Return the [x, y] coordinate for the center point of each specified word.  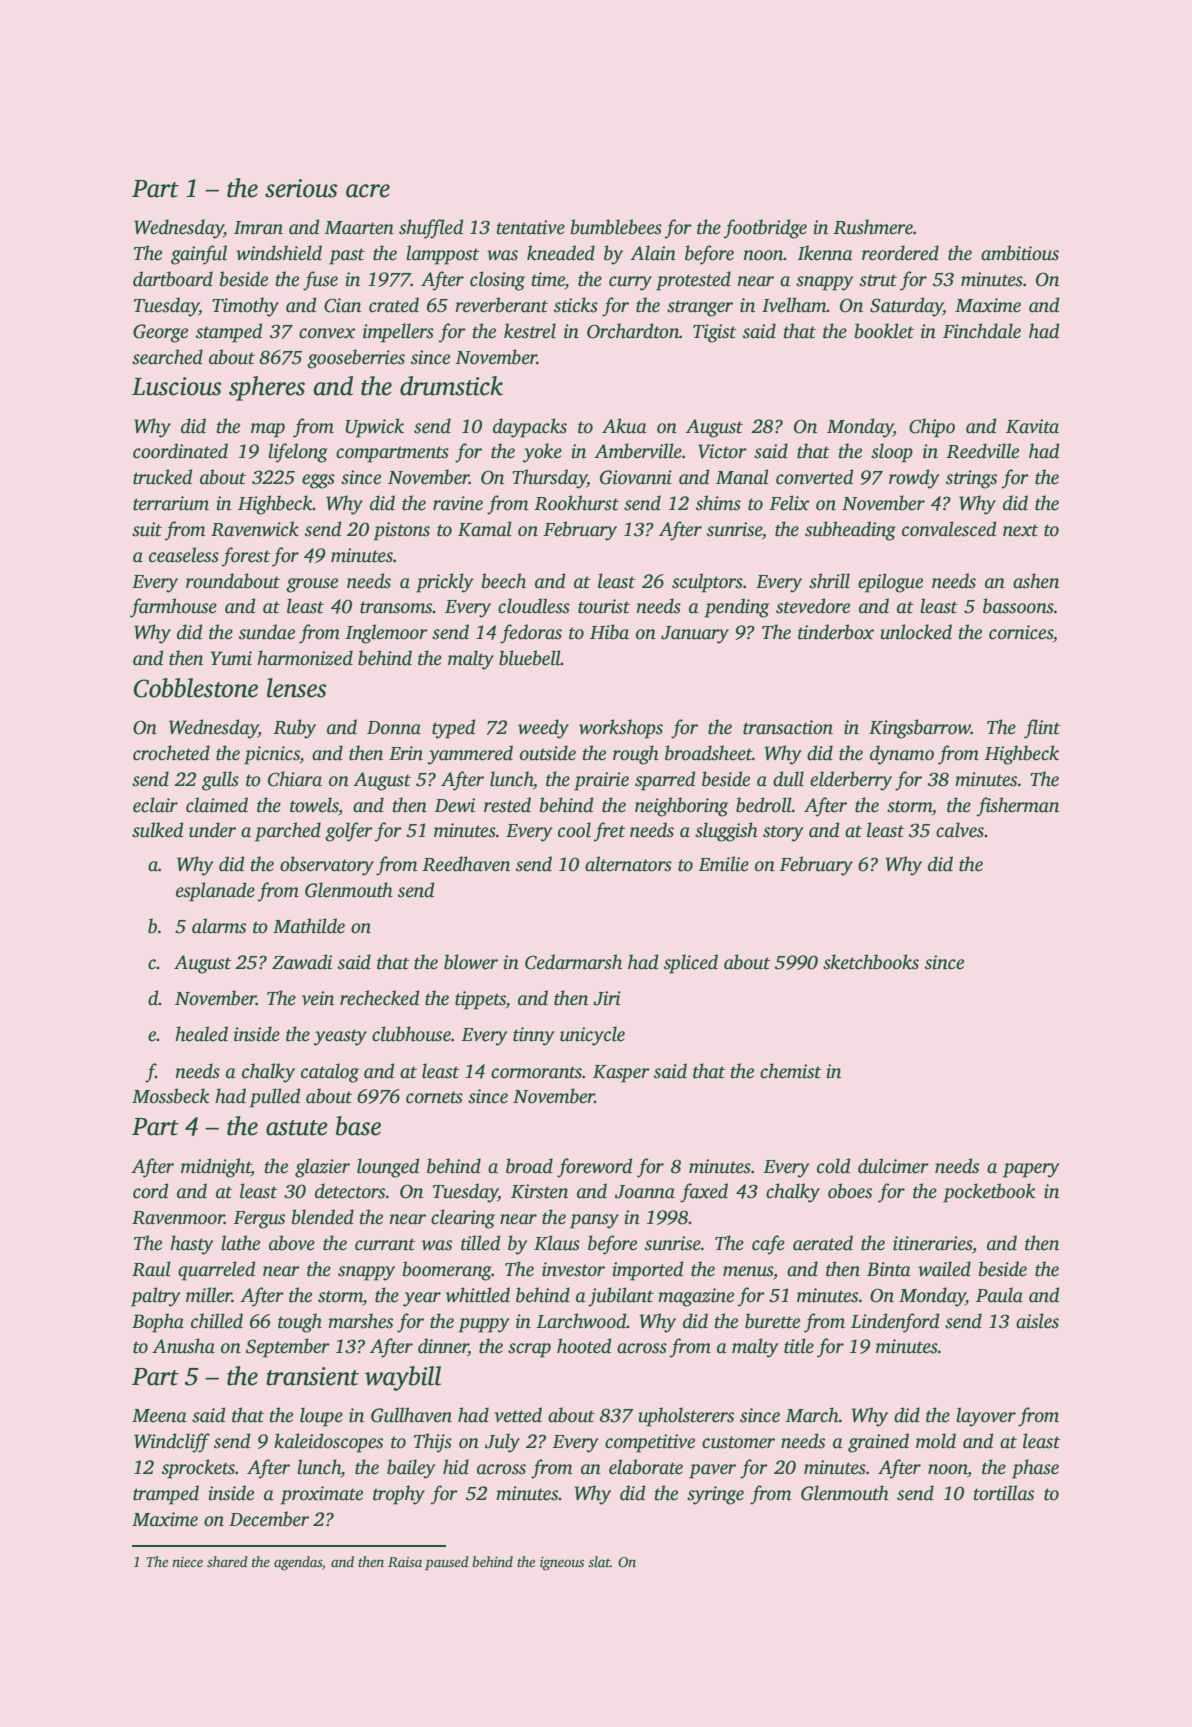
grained [878, 1443]
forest [246, 557]
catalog [330, 1073]
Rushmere [873, 227]
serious [301, 188]
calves [960, 830]
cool [574, 830]
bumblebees [616, 227]
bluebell [530, 658]
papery [1031, 1170]
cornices [1021, 632]
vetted [518, 1415]
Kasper [621, 1074]
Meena [159, 1416]
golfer [349, 832]
